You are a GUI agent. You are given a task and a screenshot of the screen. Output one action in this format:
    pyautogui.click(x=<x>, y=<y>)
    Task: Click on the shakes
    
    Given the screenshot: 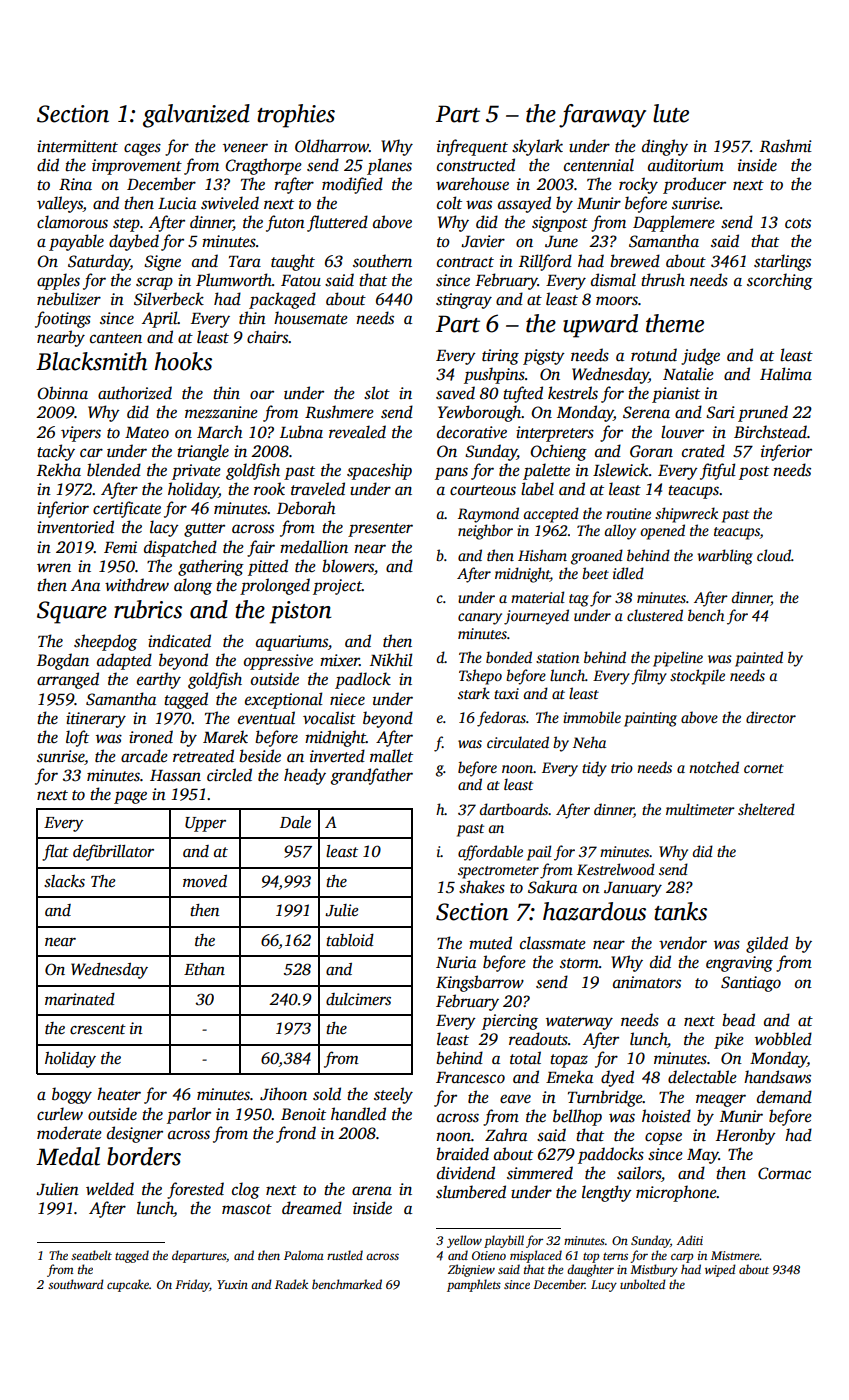 What is the action you would take?
    pyautogui.click(x=482, y=887)
